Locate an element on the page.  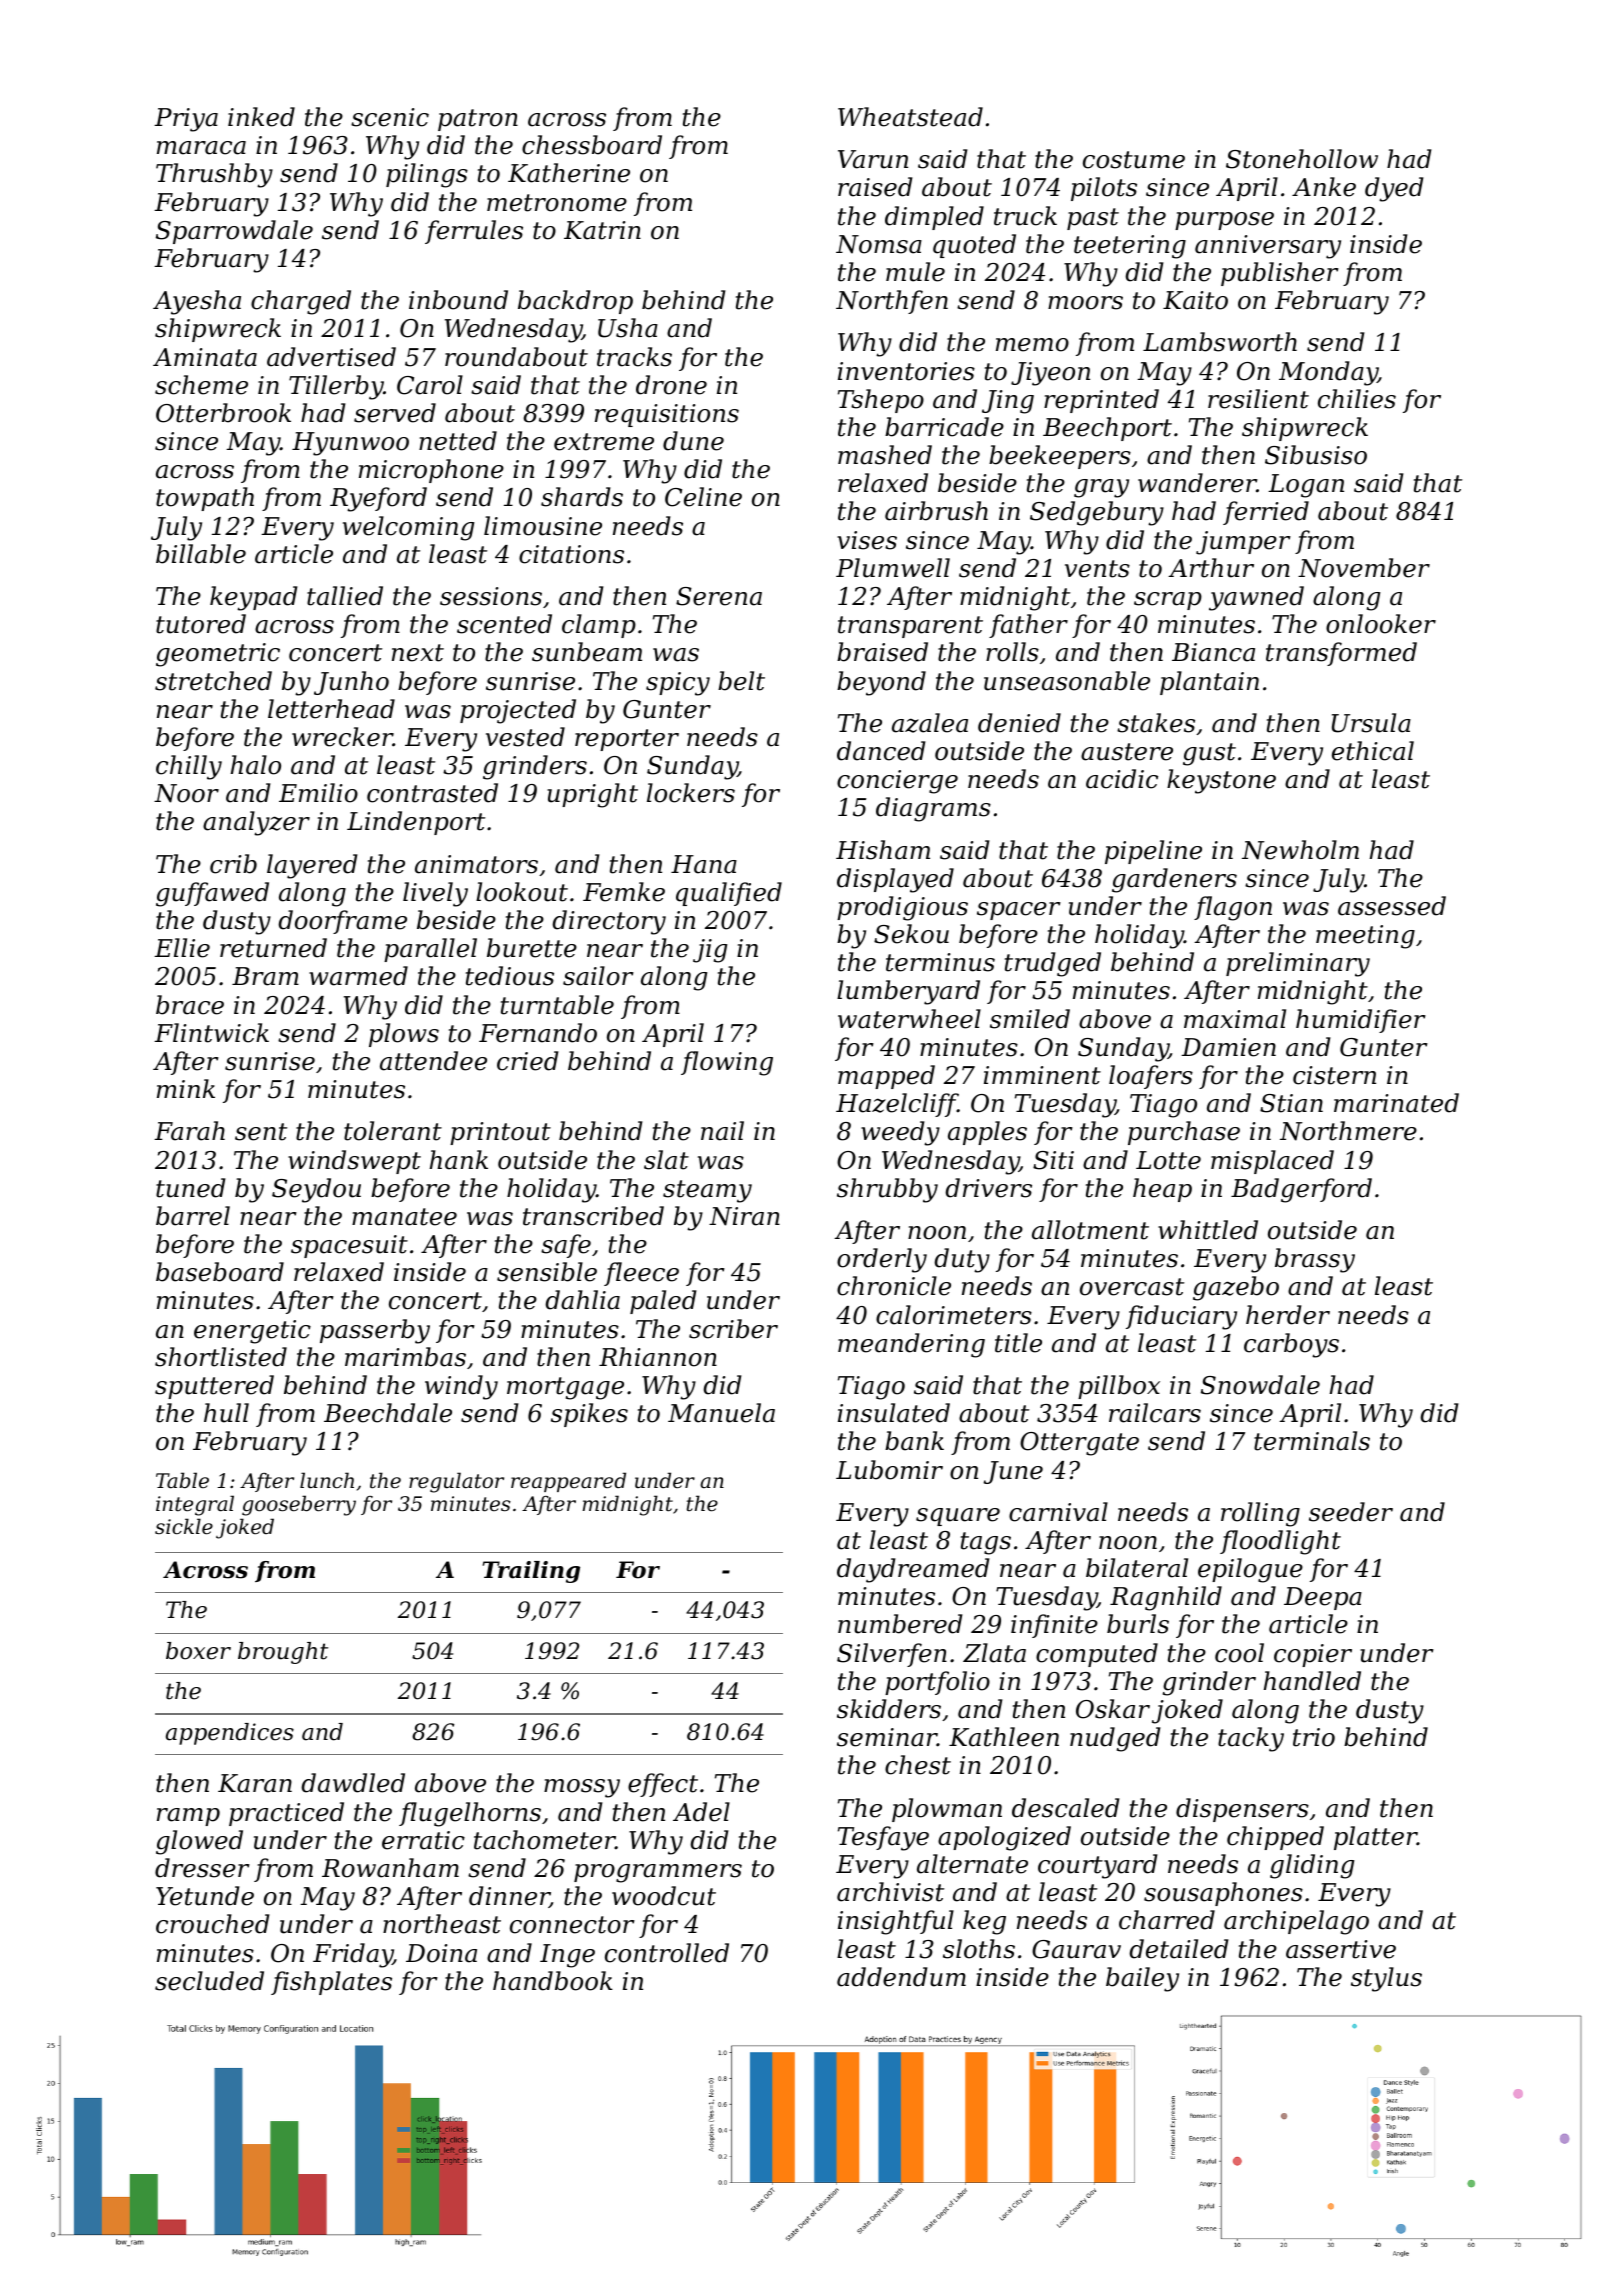
fishplates is located at coordinates (331, 1983).
